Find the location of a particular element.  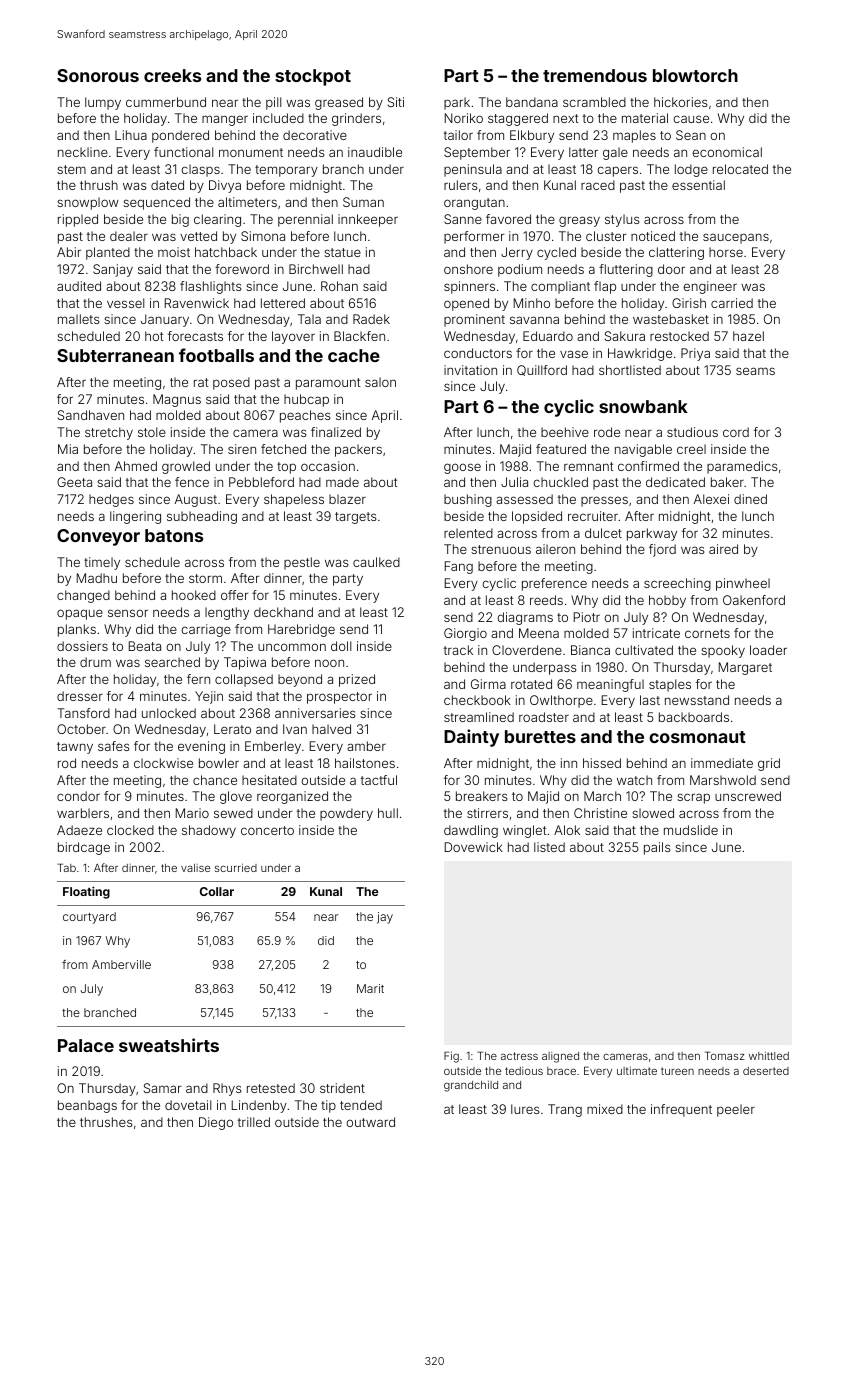

hazel is located at coordinates (748, 336).
